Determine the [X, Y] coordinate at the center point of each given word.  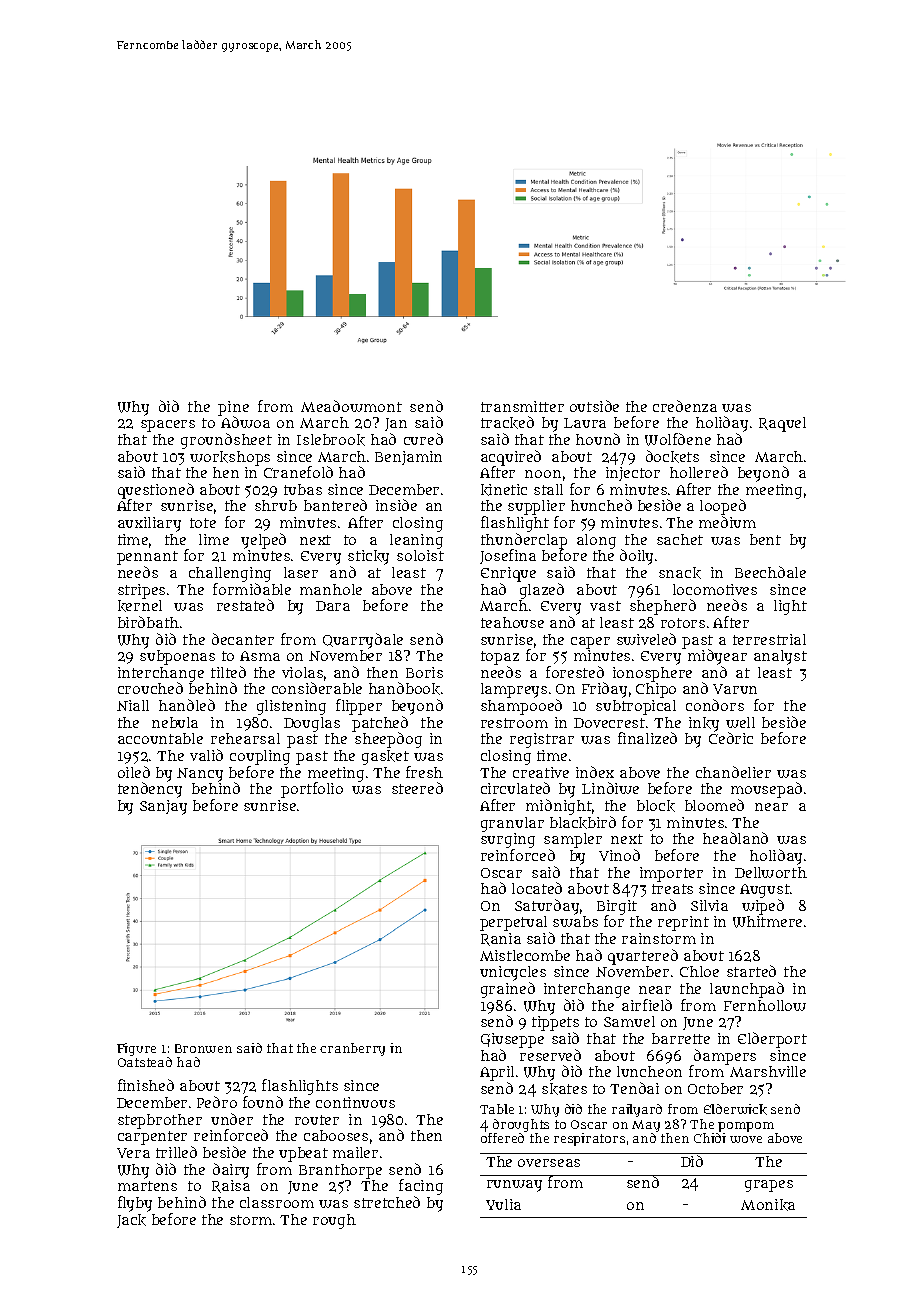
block [656, 806]
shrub [276, 505]
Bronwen [203, 1048]
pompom [746, 1127]
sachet [680, 539]
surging [508, 840]
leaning [416, 541]
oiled [134, 772]
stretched [387, 1202]
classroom [277, 1202]
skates [564, 1089]
